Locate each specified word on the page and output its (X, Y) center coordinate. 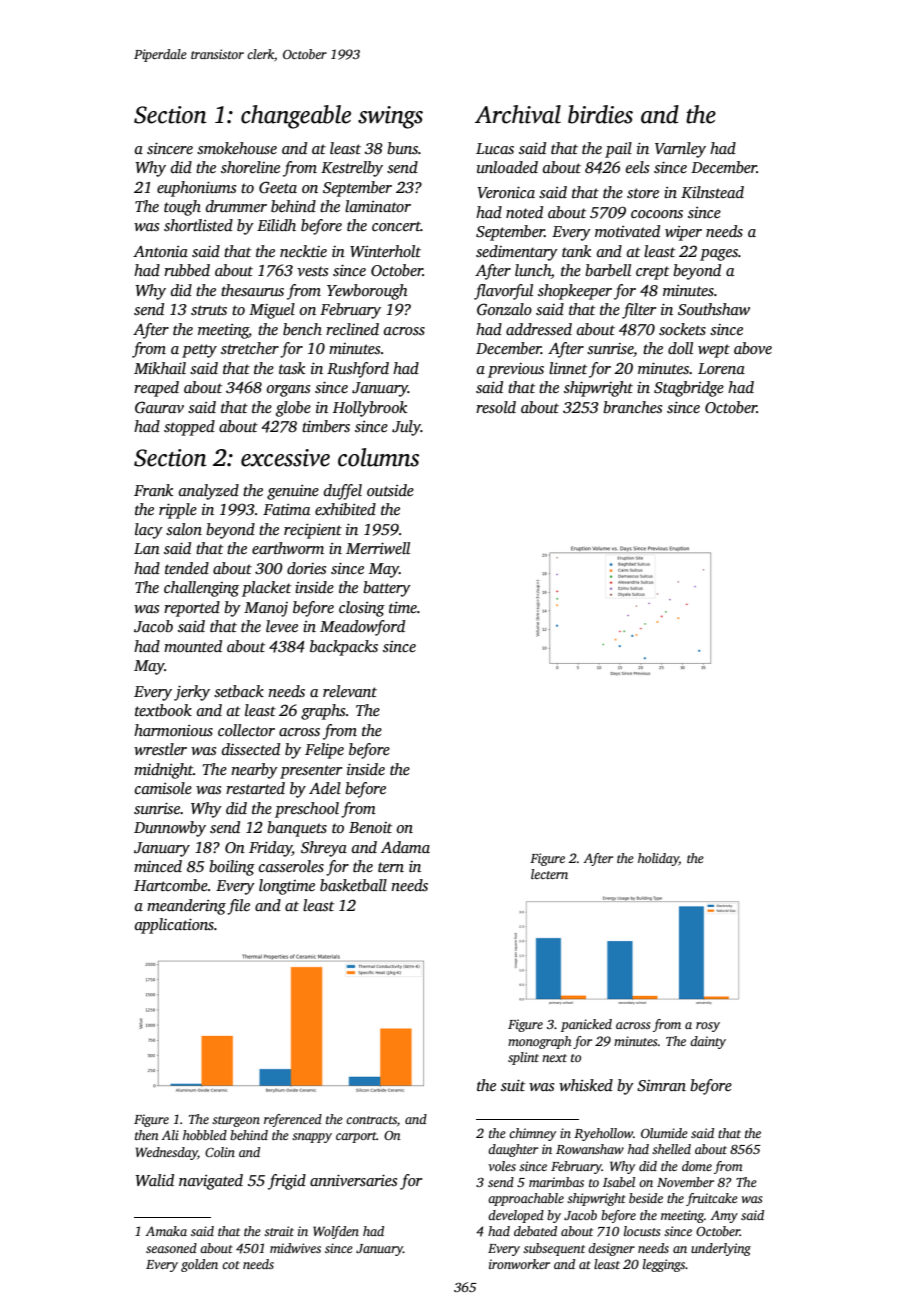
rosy (708, 1027)
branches (632, 407)
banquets (297, 829)
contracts (371, 1120)
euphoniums (196, 189)
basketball (353, 885)
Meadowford (362, 628)
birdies (600, 114)
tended (187, 568)
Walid (154, 1180)
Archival (518, 114)
